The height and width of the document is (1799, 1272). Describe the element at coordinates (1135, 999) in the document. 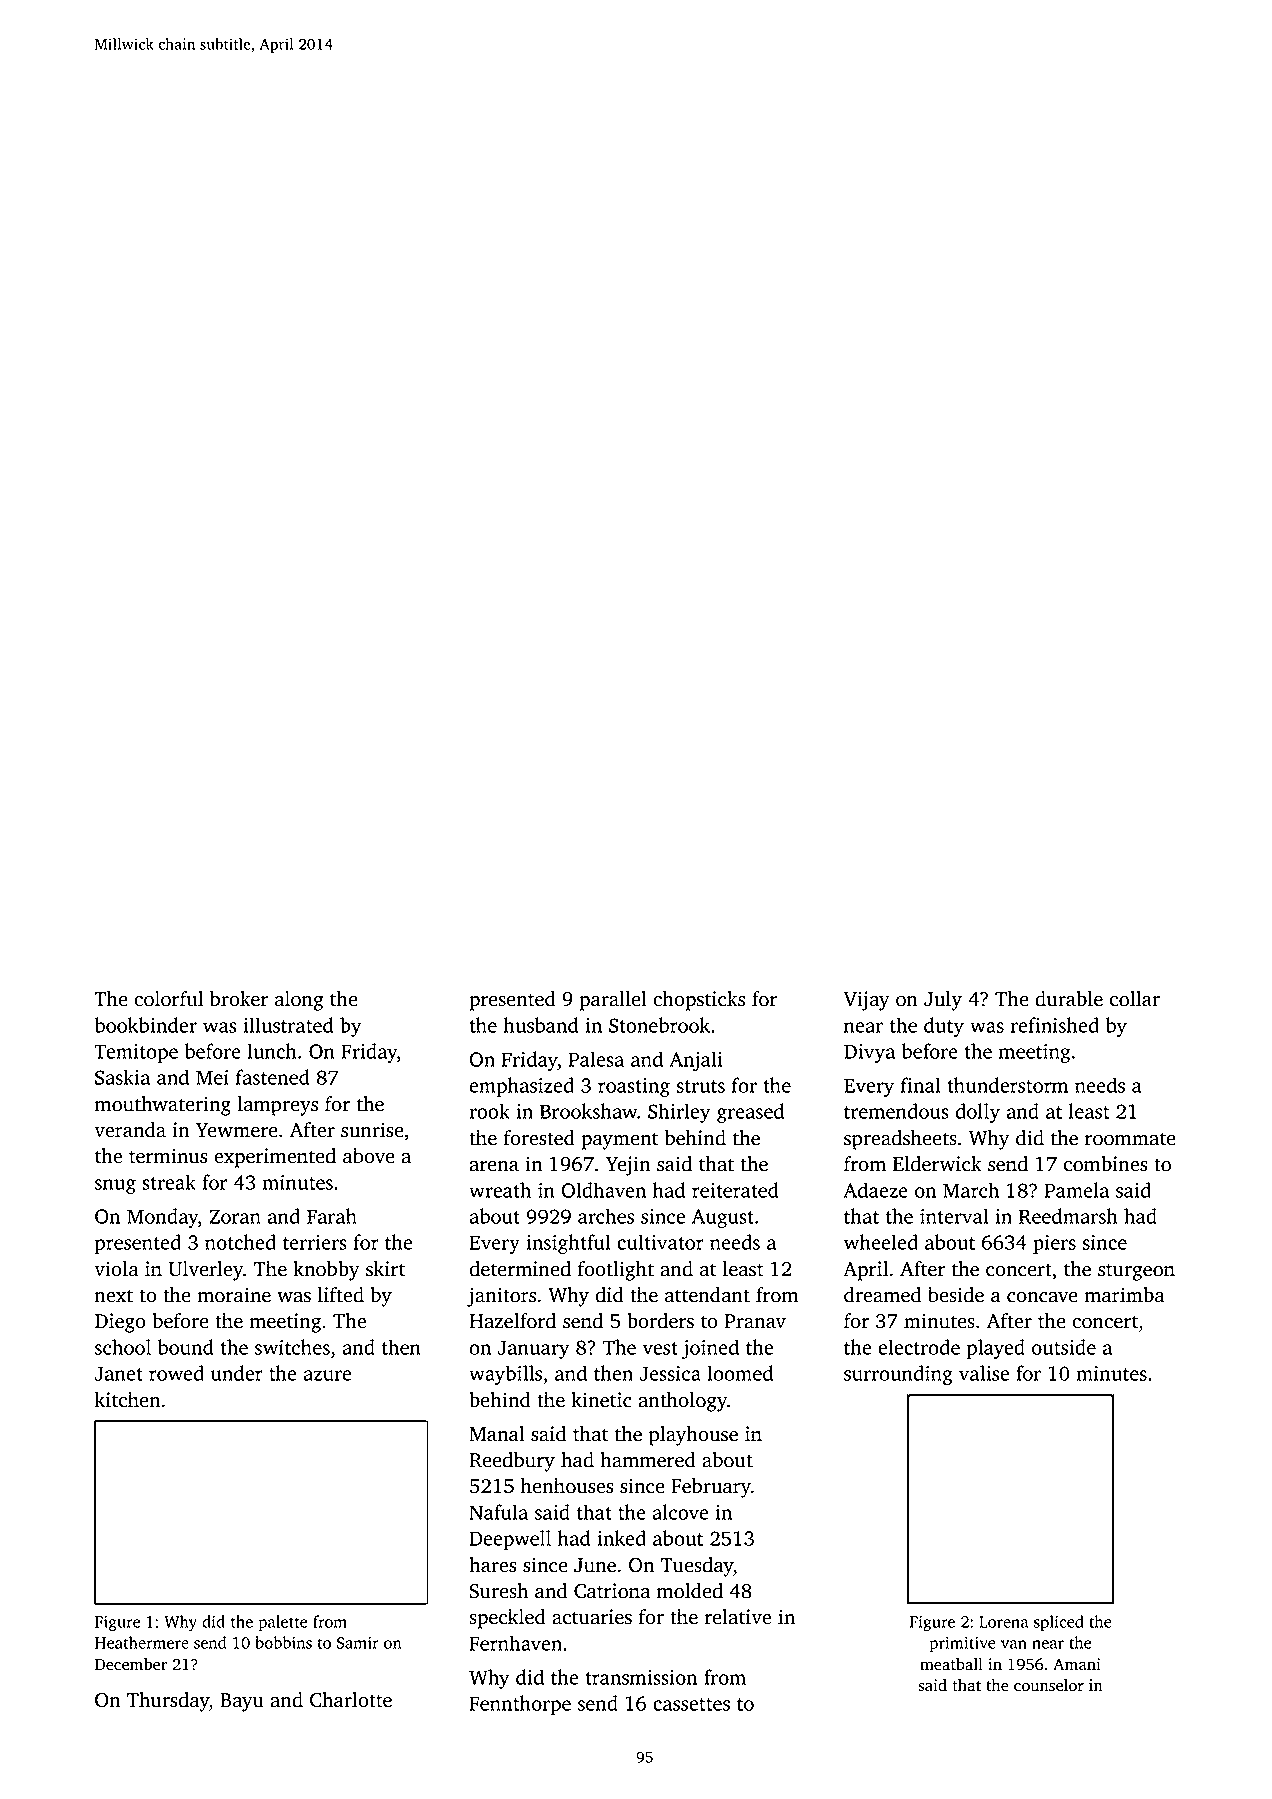

I see `collar` at that location.
